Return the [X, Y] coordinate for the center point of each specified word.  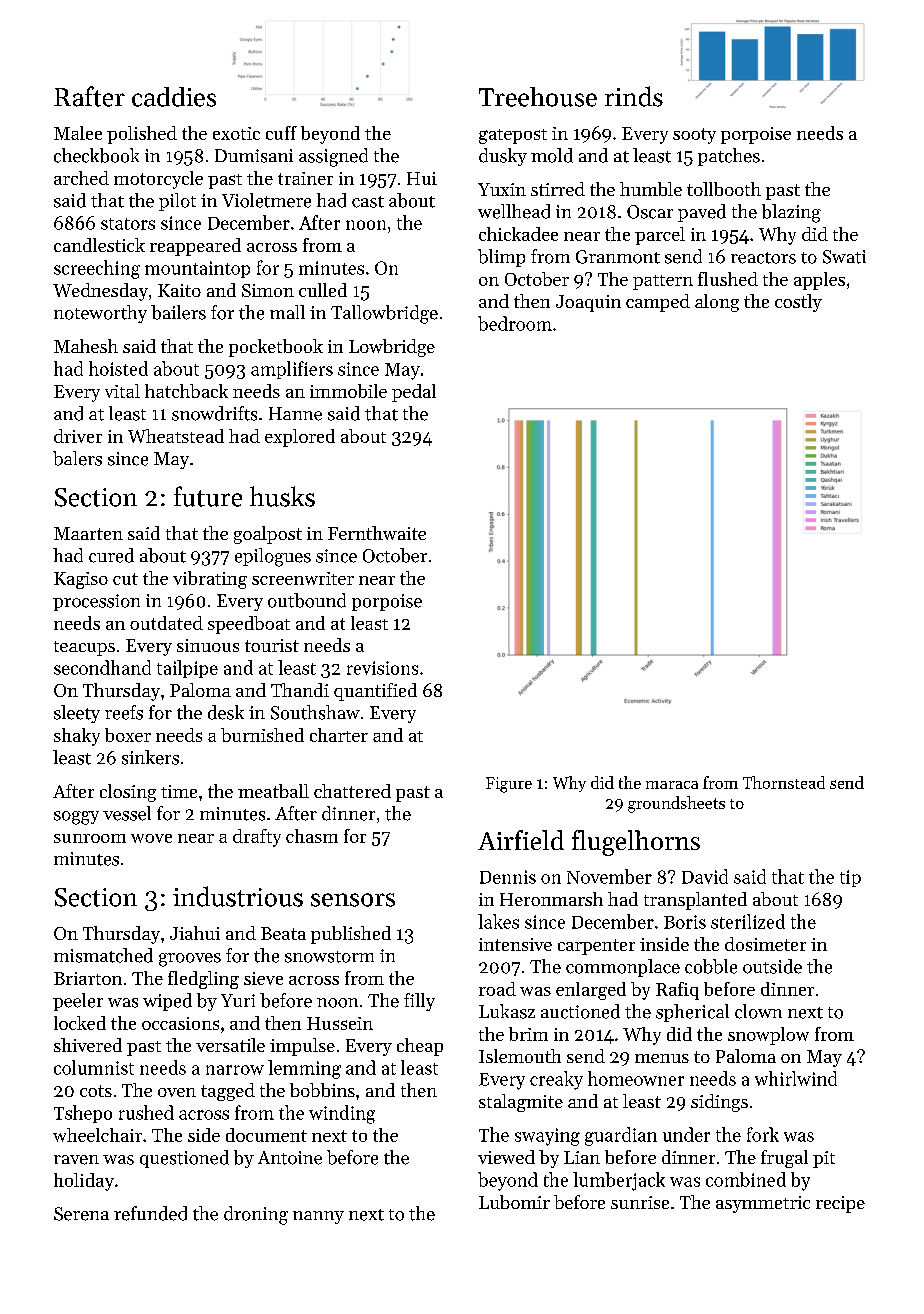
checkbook [96, 155]
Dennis [508, 877]
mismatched [103, 955]
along [717, 303]
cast [368, 202]
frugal [784, 1159]
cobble [711, 966]
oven [177, 1092]
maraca [672, 785]
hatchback [186, 391]
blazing [791, 213]
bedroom [515, 323]
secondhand [102, 667]
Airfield [521, 840]
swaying [547, 1137]
